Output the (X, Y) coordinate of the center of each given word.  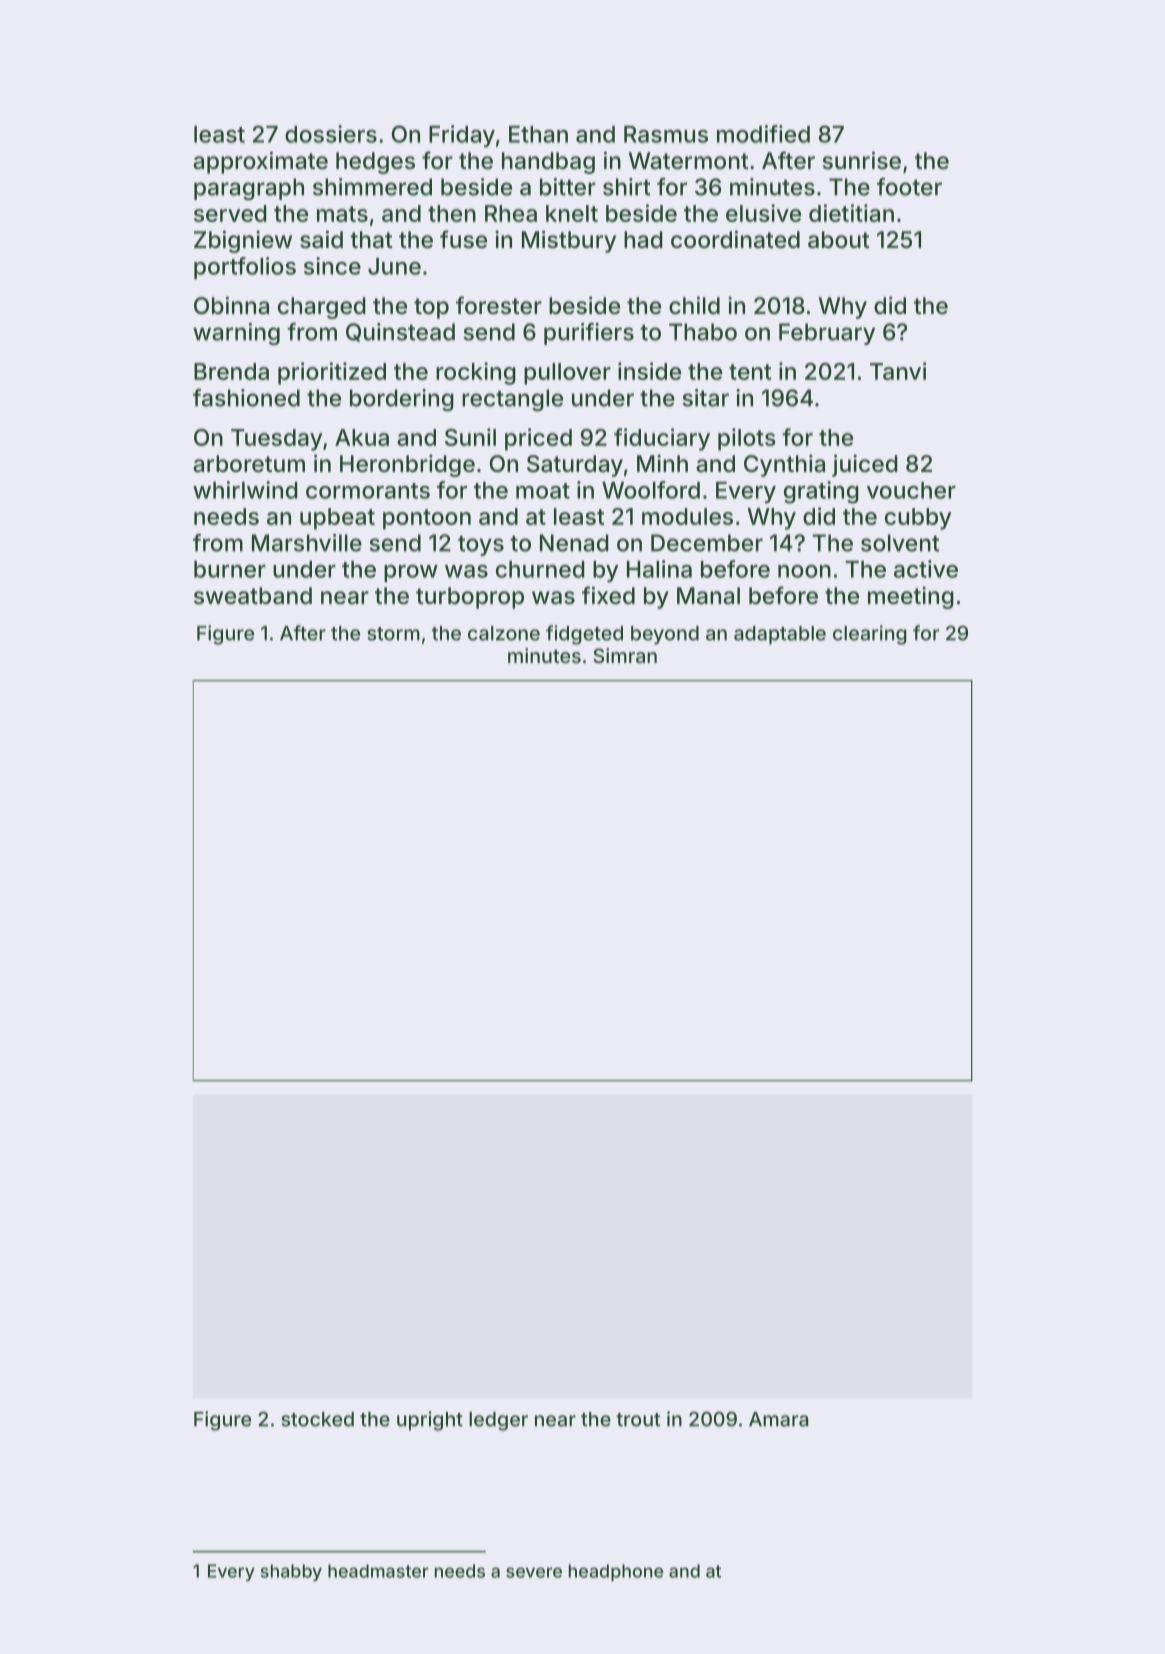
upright (430, 1421)
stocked (317, 1419)
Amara (779, 1419)
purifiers (589, 334)
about (838, 240)
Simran (625, 655)
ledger (498, 1421)
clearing (870, 635)
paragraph (249, 189)
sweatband (253, 596)
